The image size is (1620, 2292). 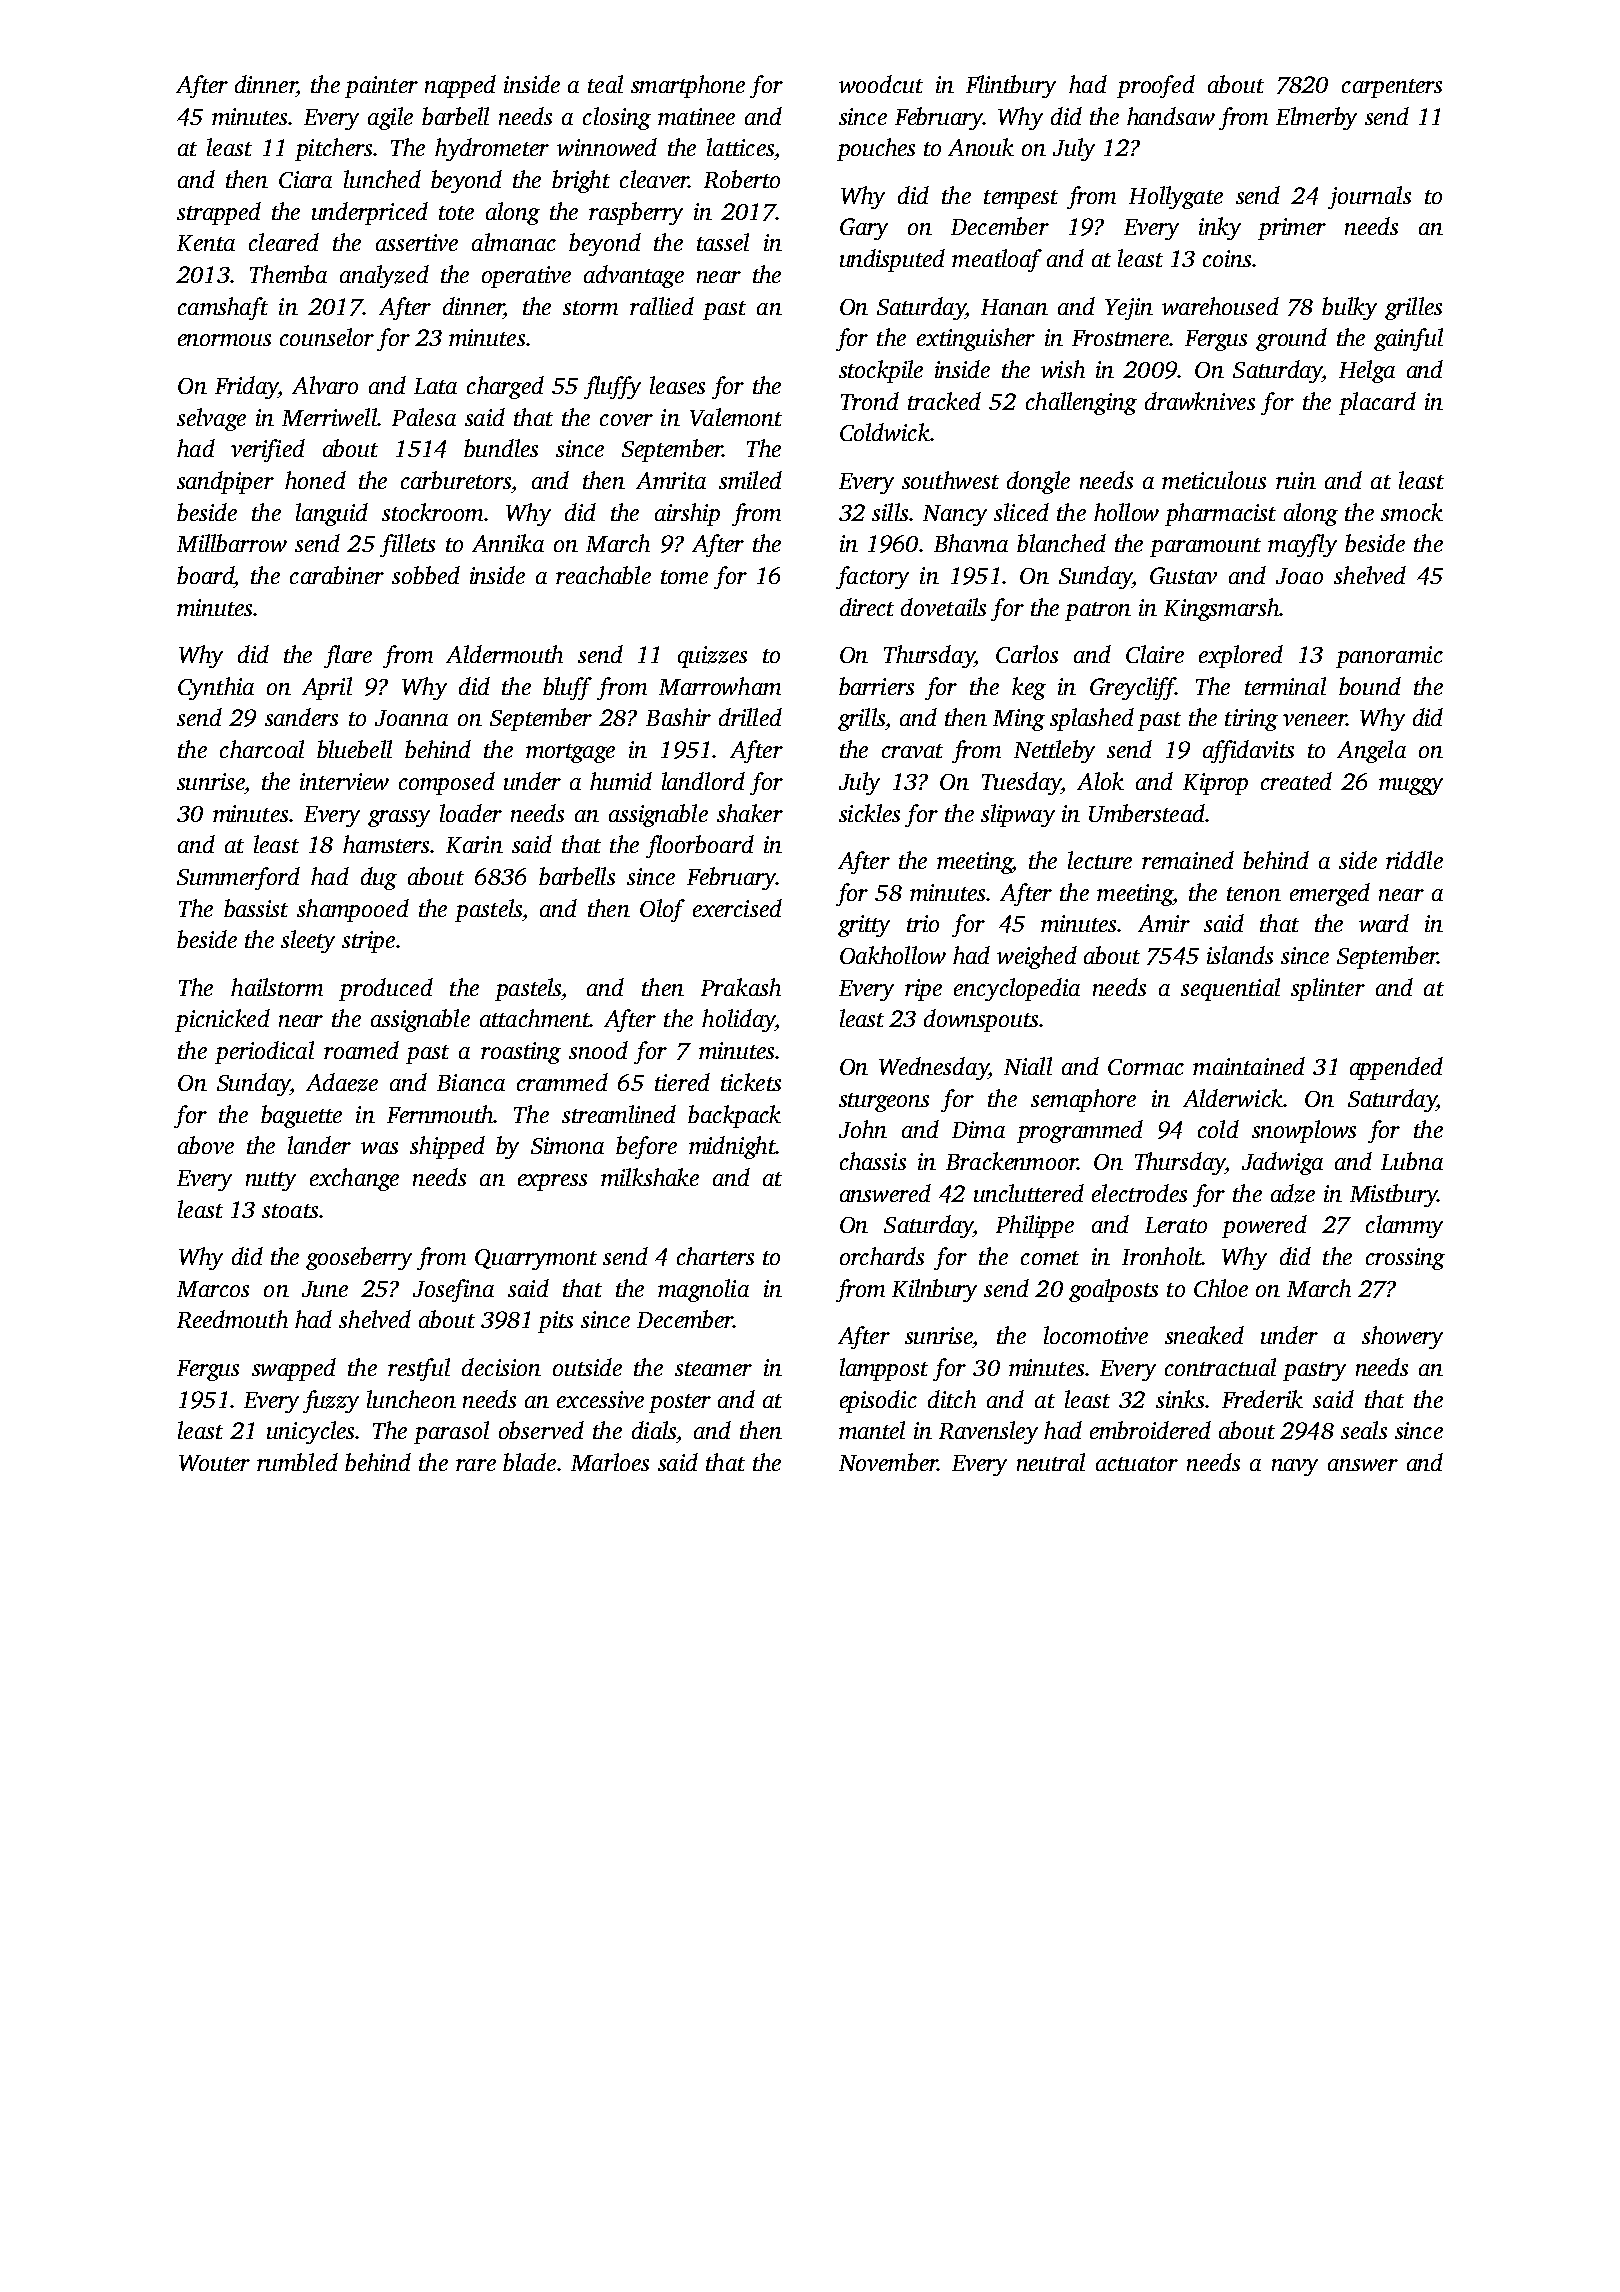 What do you see at coordinates (535, 1018) in the screenshot?
I see `attachment` at bounding box center [535, 1018].
